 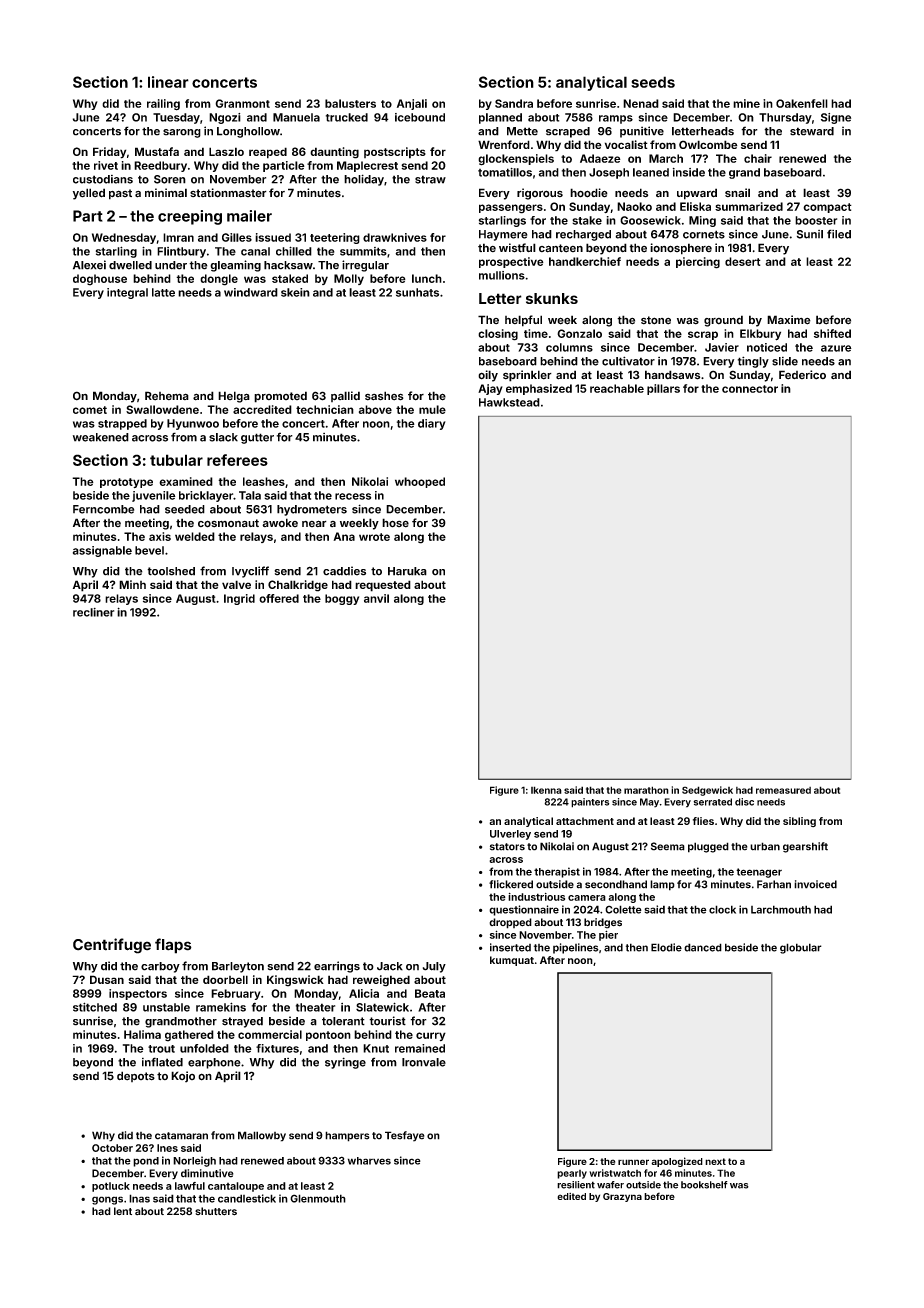 What do you see at coordinates (95, 1007) in the document?
I see `stitched` at bounding box center [95, 1007].
